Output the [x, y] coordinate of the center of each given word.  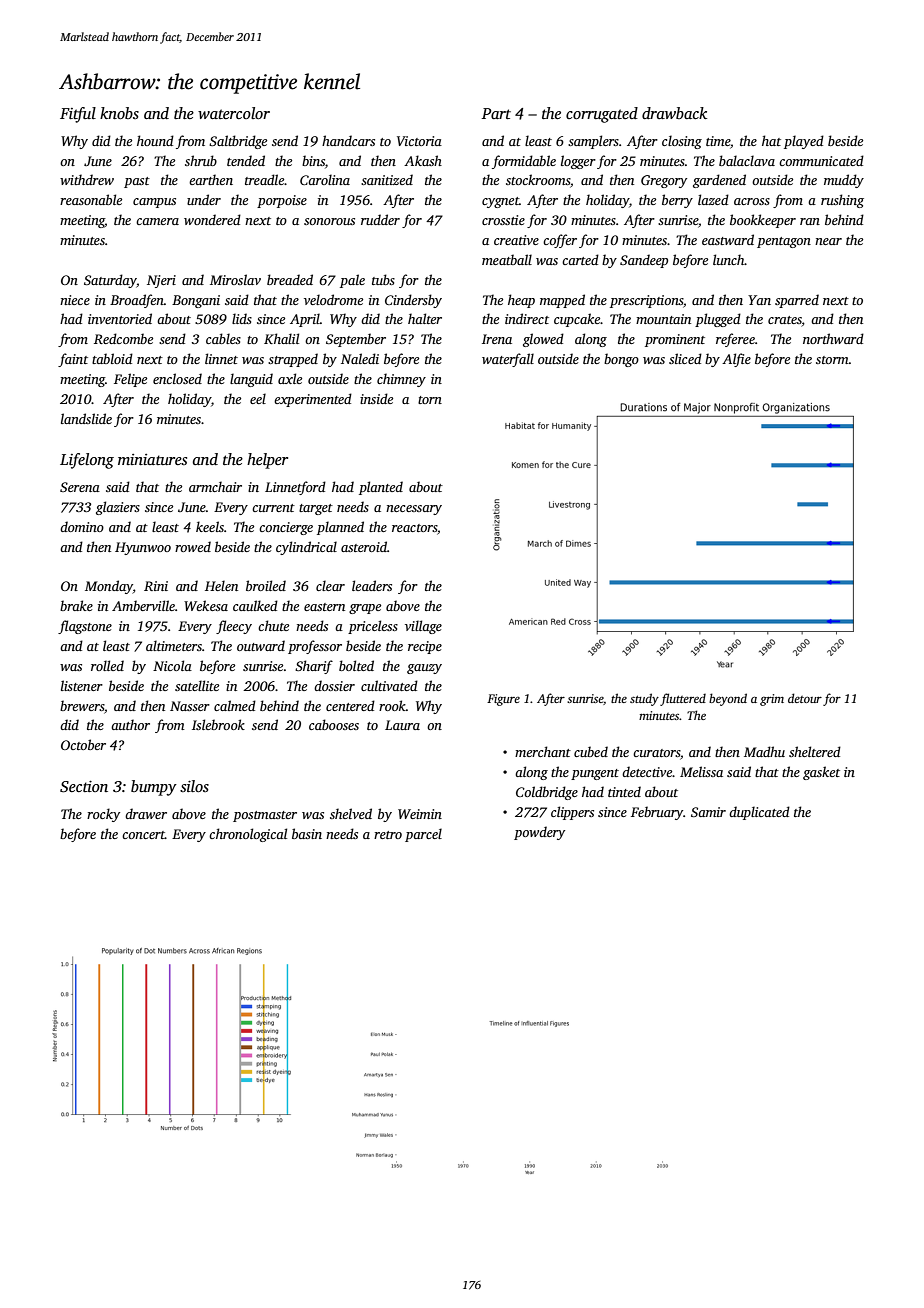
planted [381, 488]
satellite [197, 685]
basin [307, 833]
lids [242, 318]
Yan [759, 300]
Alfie [736, 360]
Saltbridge [238, 142]
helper [267, 461]
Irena [497, 339]
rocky [103, 815]
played [804, 142]
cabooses [334, 724]
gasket [821, 773]
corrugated [602, 115]
